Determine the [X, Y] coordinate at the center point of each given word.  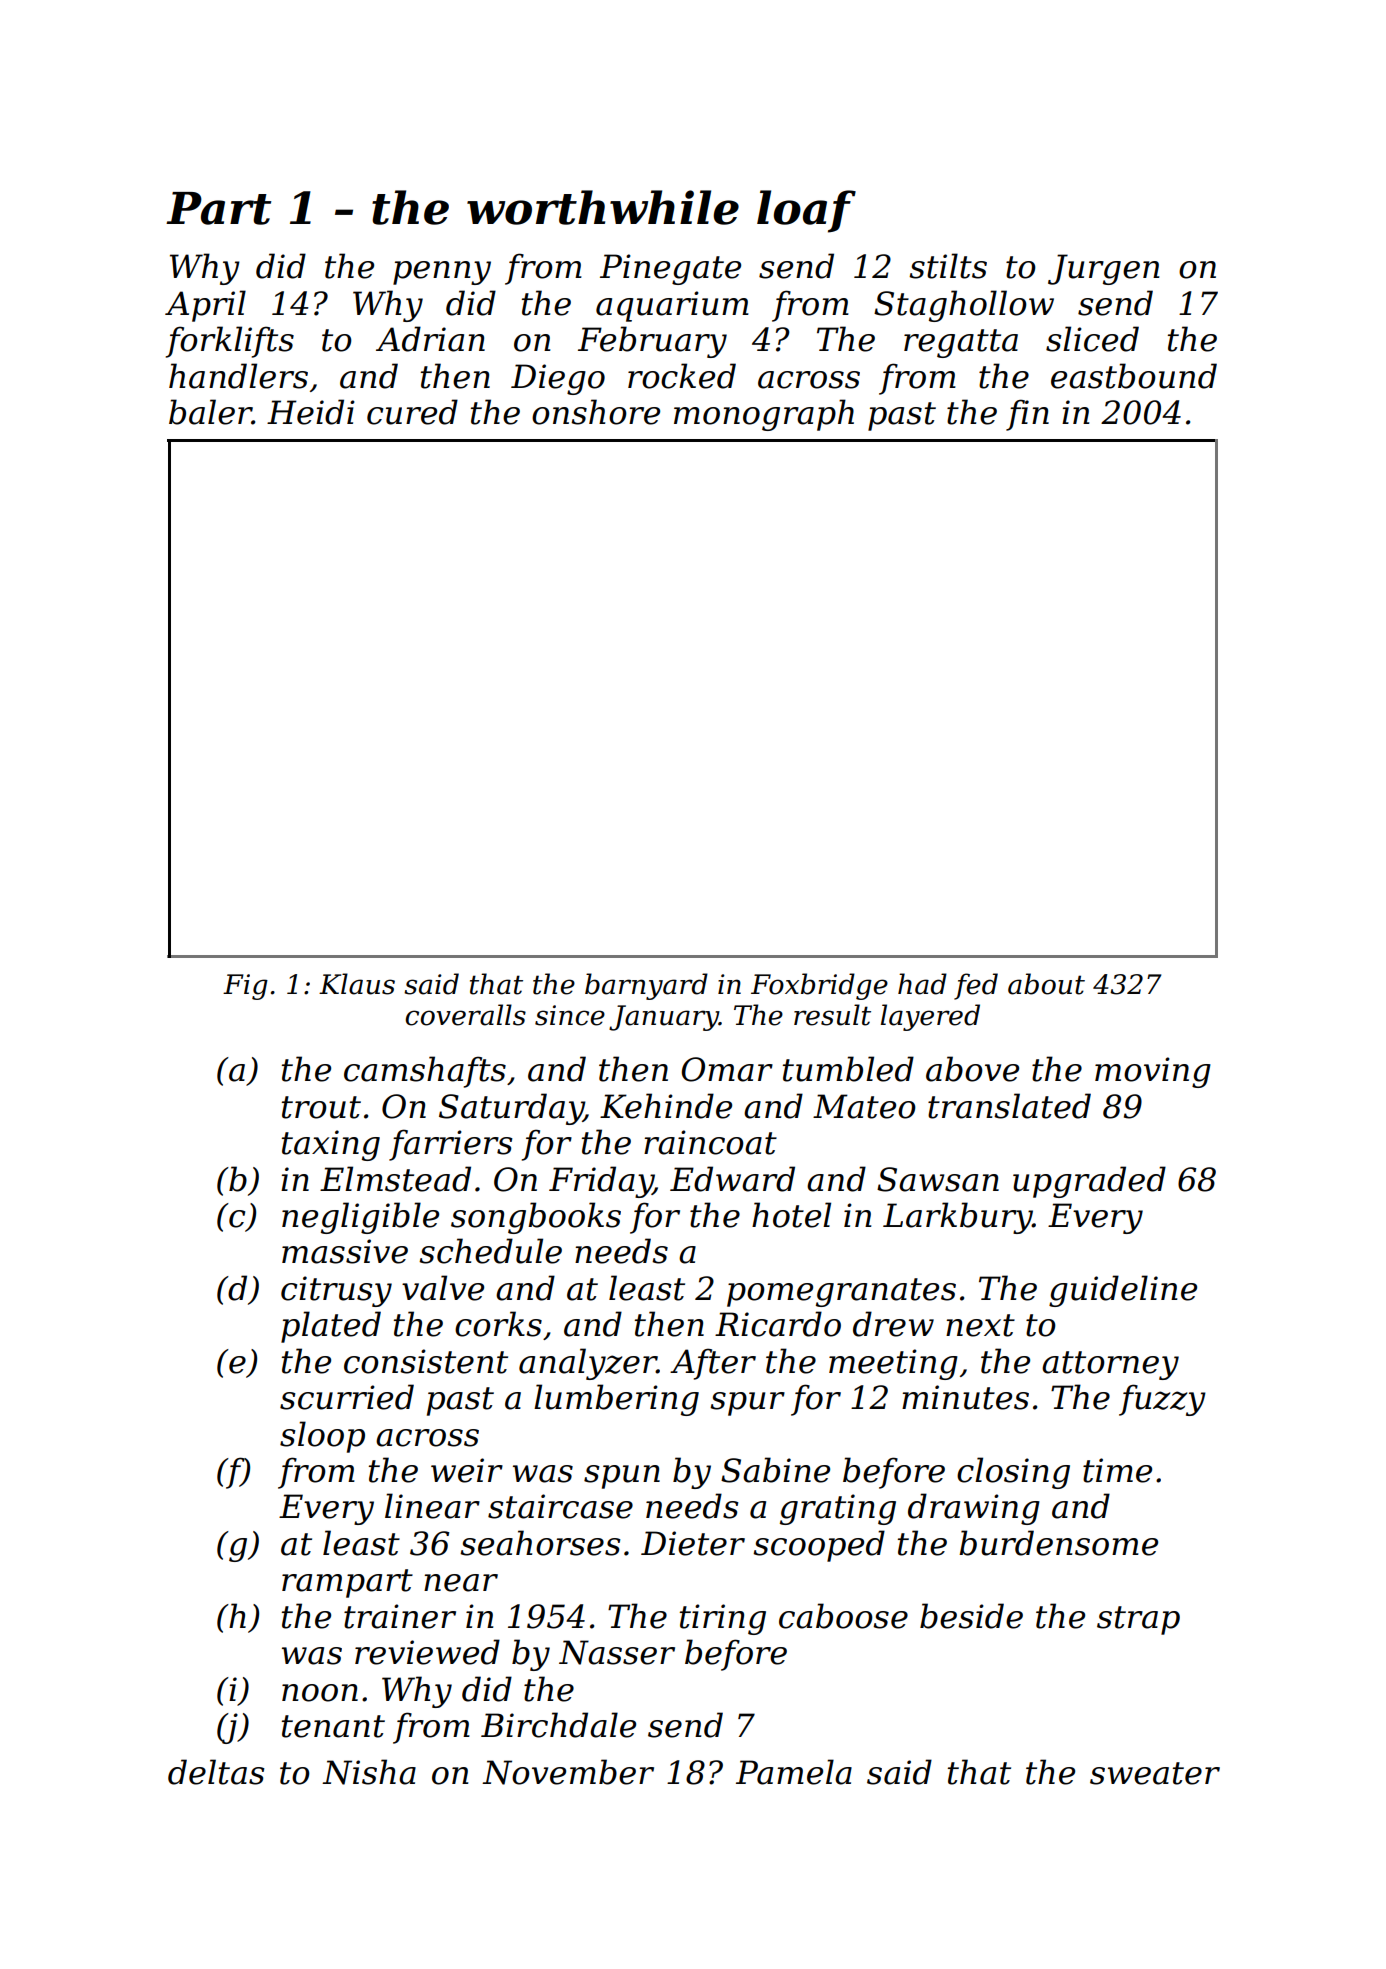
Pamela [794, 1772]
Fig [245, 987]
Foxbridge [819, 986]
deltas [216, 1772]
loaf [806, 211]
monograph [764, 415]
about [1046, 984]
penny [442, 273]
